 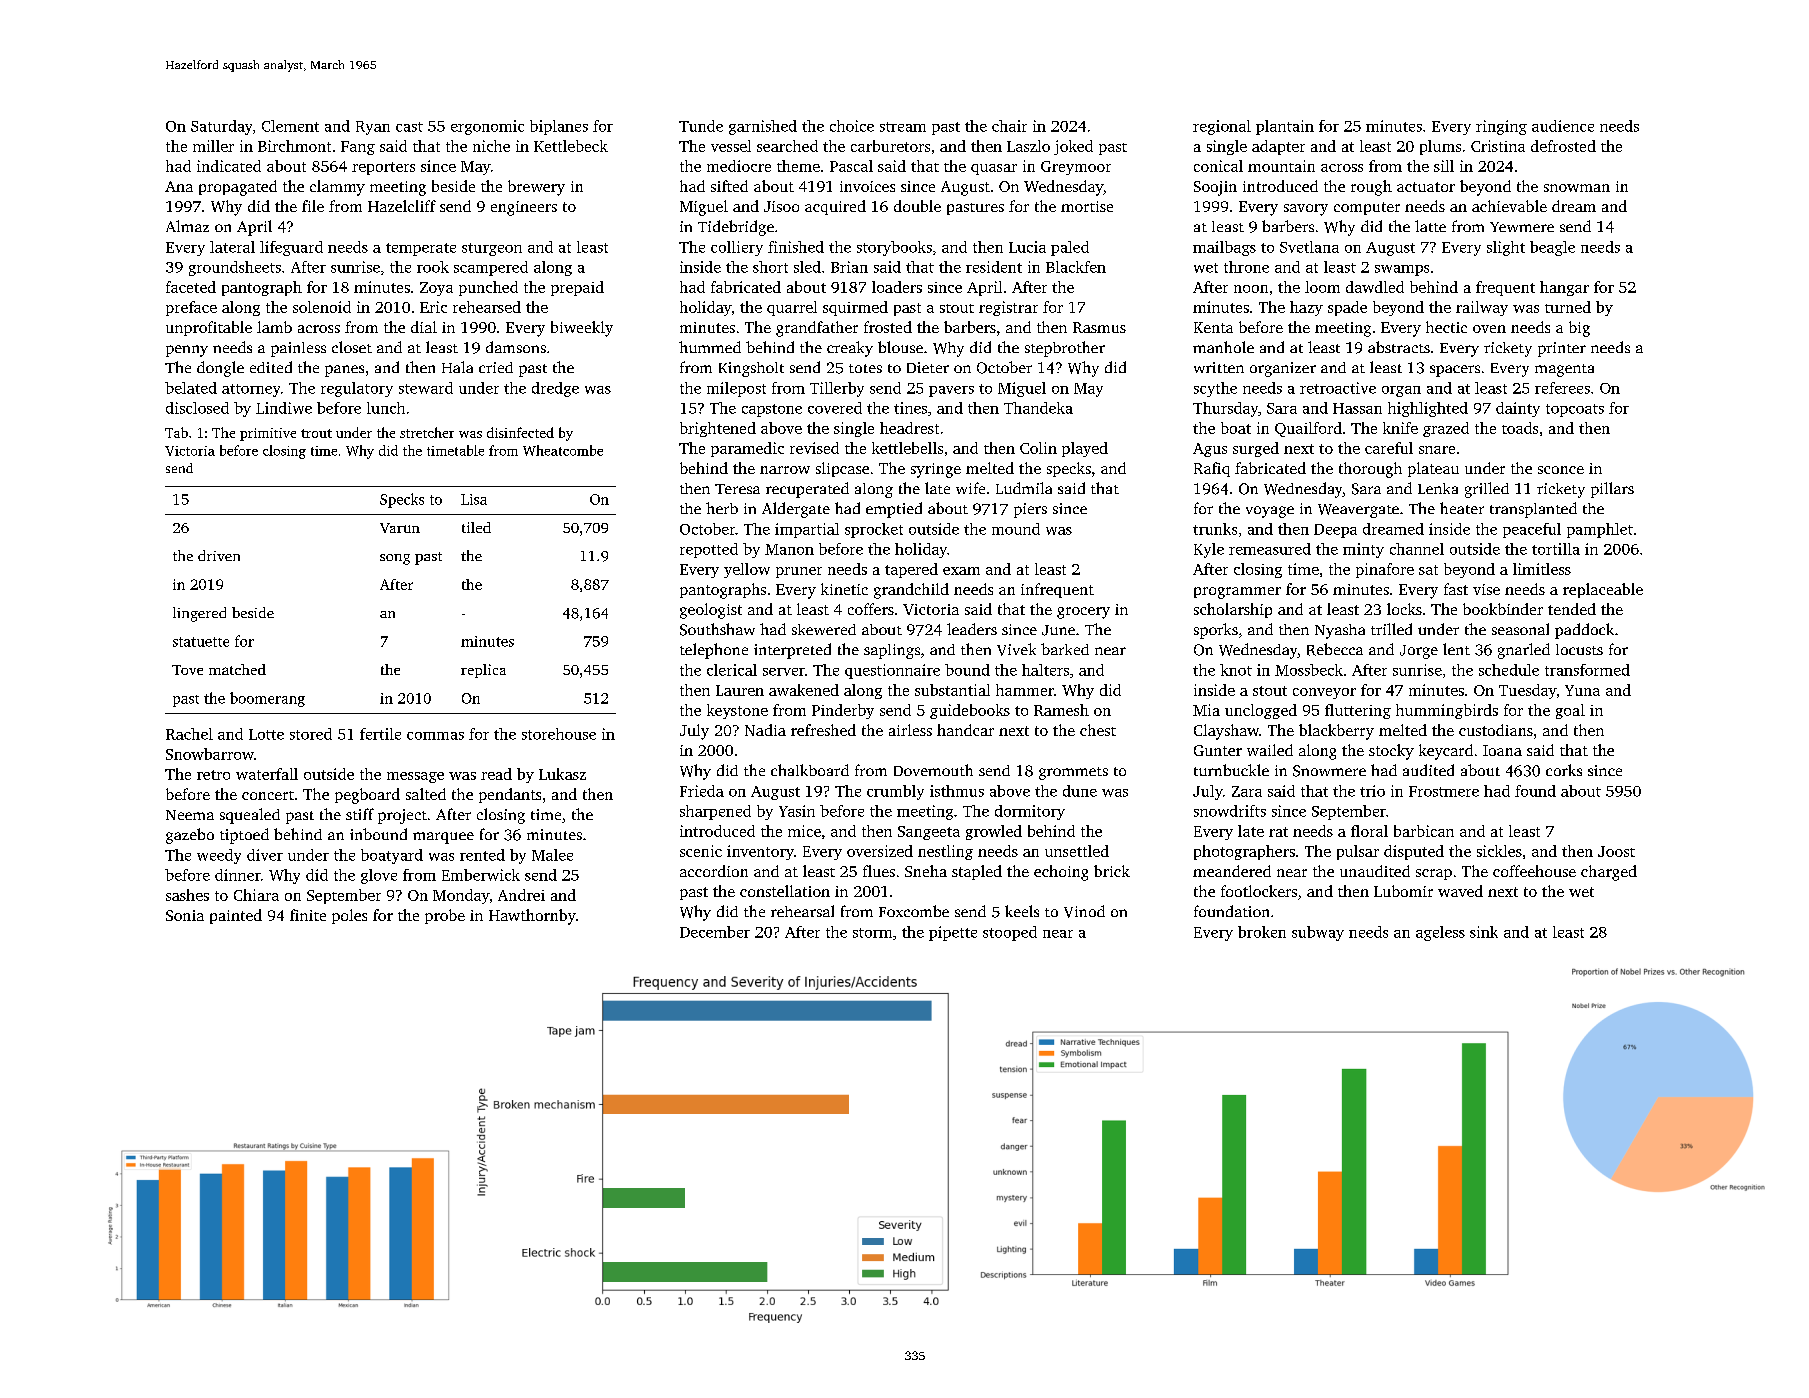 What do you see at coordinates (1616, 851) in the screenshot?
I see `Joost` at bounding box center [1616, 851].
